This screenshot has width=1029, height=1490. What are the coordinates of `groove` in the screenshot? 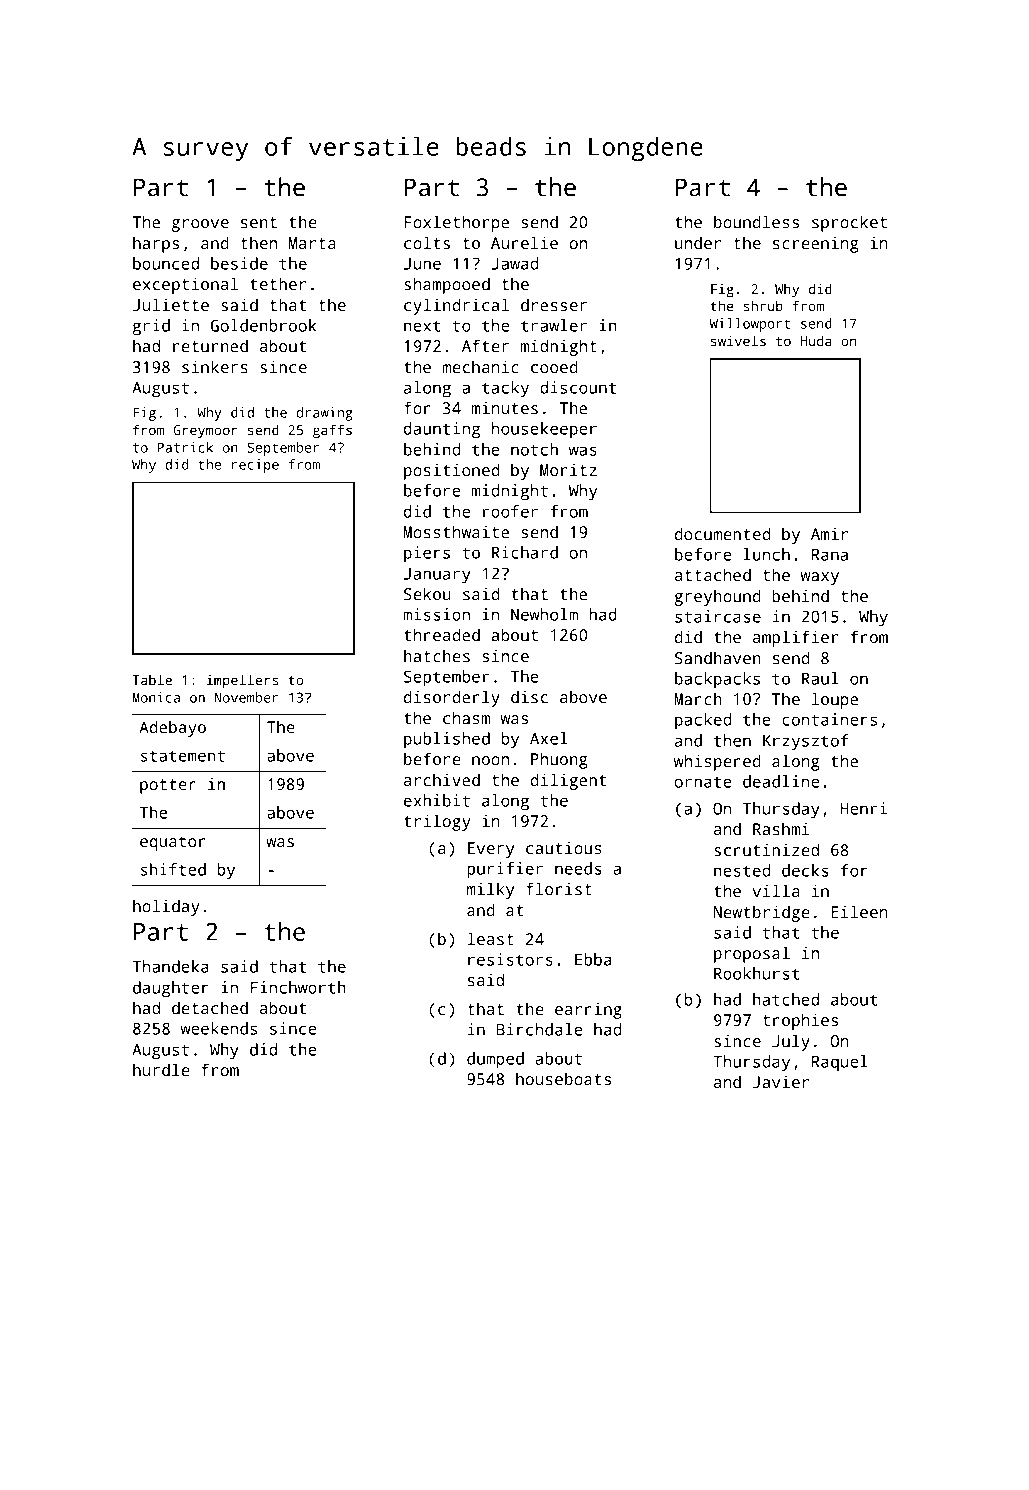 It's located at (200, 225).
